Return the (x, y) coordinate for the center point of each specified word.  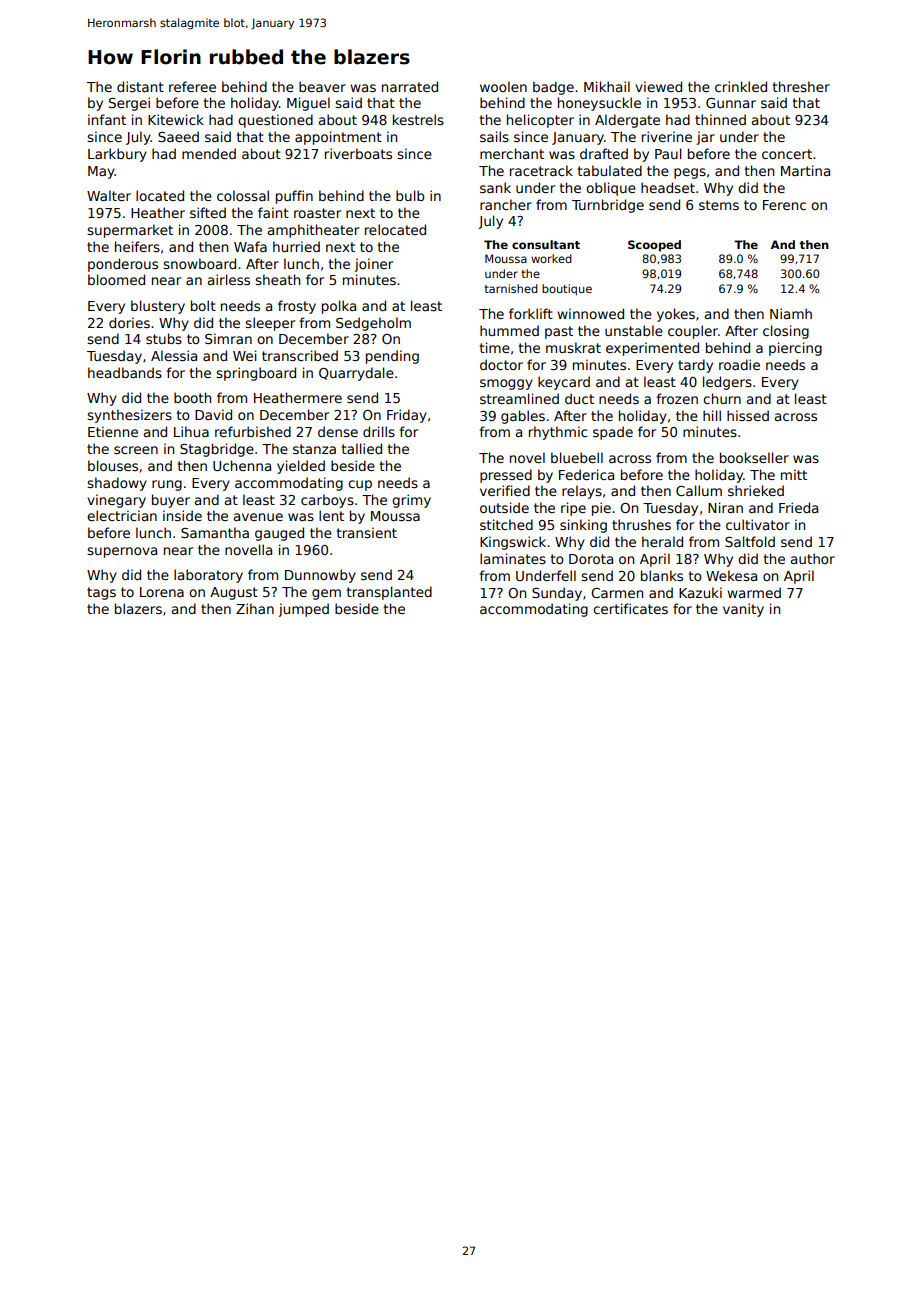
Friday (407, 416)
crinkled (741, 86)
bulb (410, 195)
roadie (739, 364)
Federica (586, 474)
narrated (410, 86)
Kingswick (513, 543)
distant (140, 86)
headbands (125, 372)
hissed (748, 415)
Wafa (250, 246)
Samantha (215, 532)
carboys (327, 501)
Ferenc (784, 205)
